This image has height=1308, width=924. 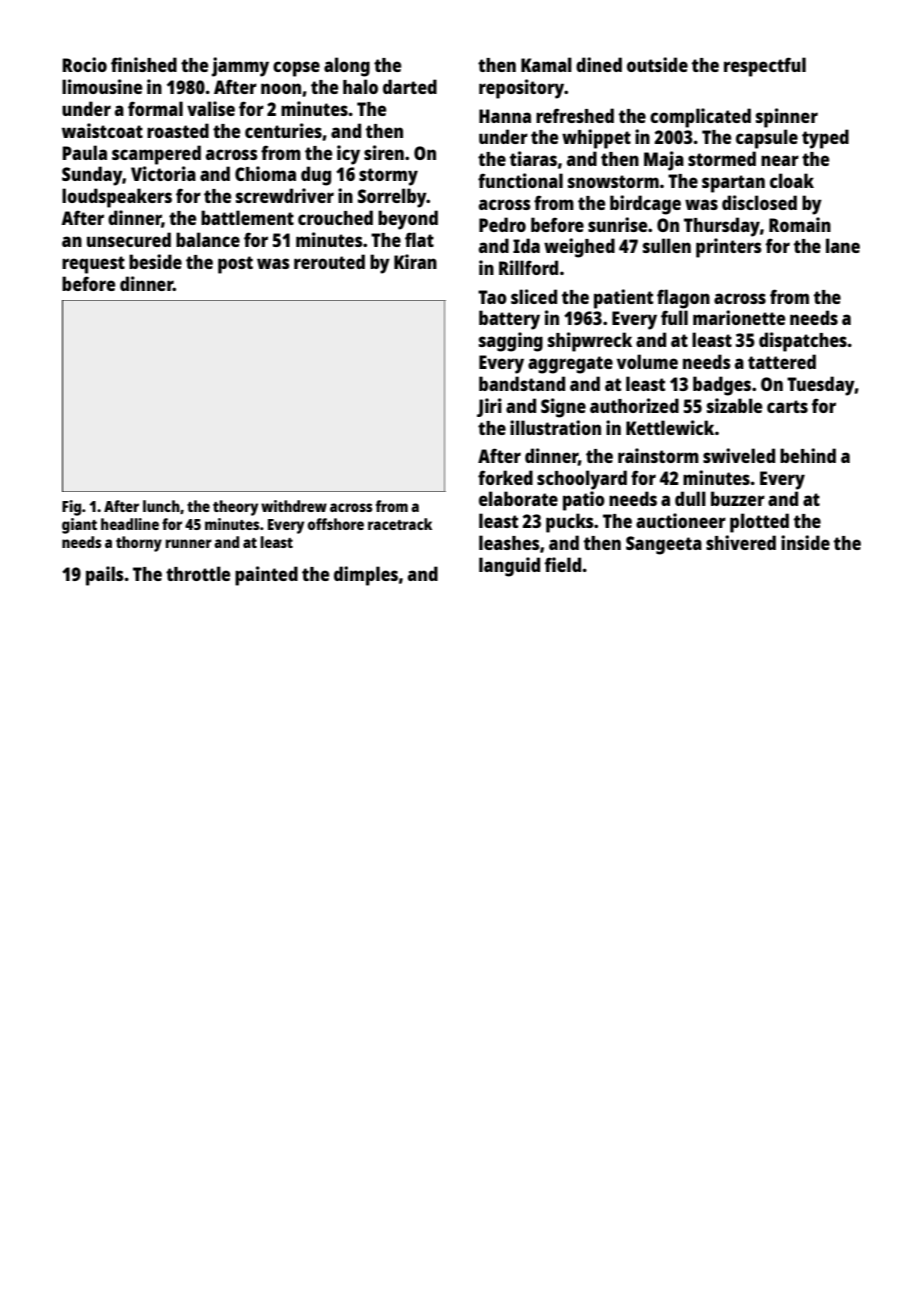 I want to click on rainstorm, so click(x=658, y=455).
